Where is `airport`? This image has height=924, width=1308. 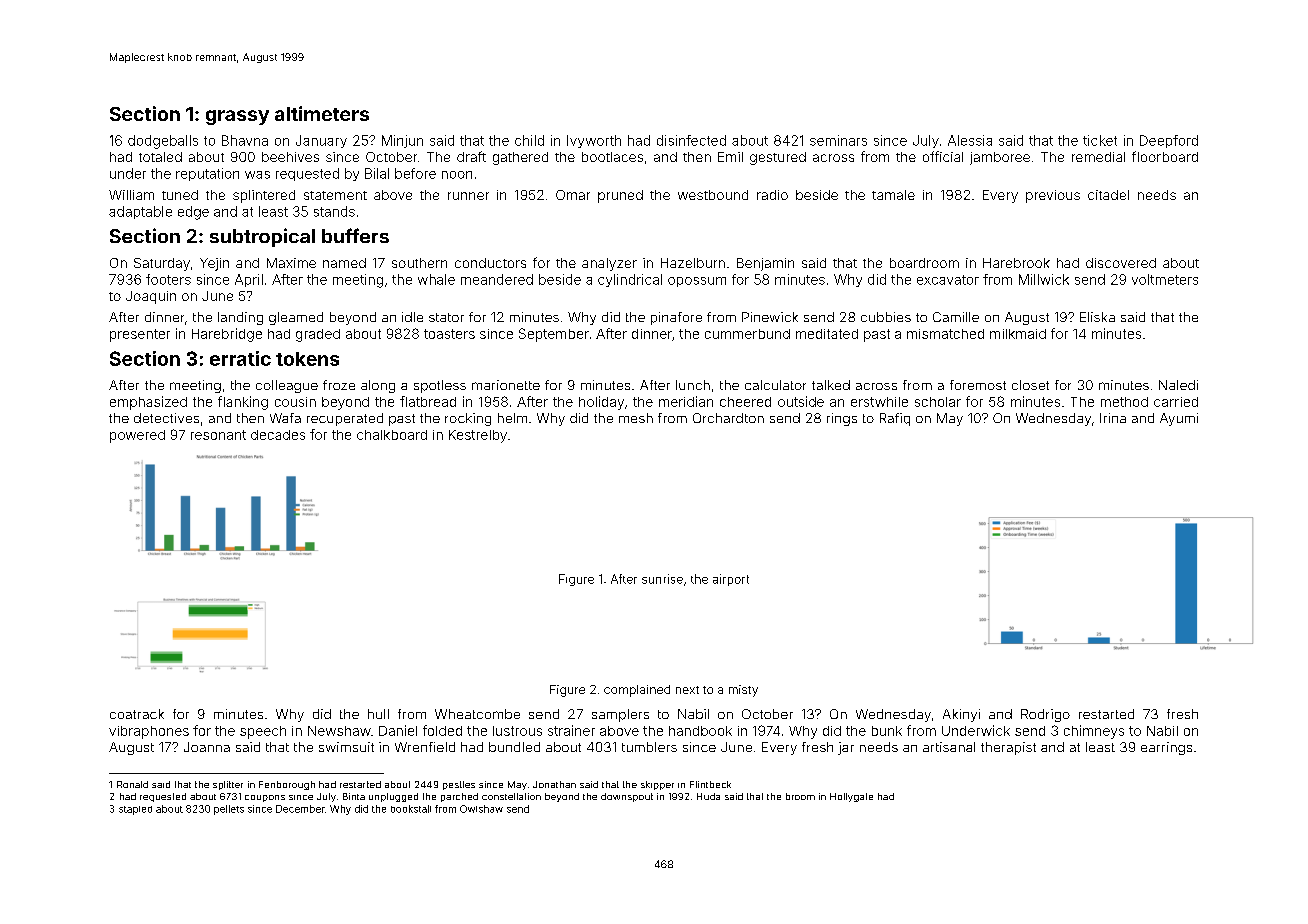 airport is located at coordinates (731, 580).
